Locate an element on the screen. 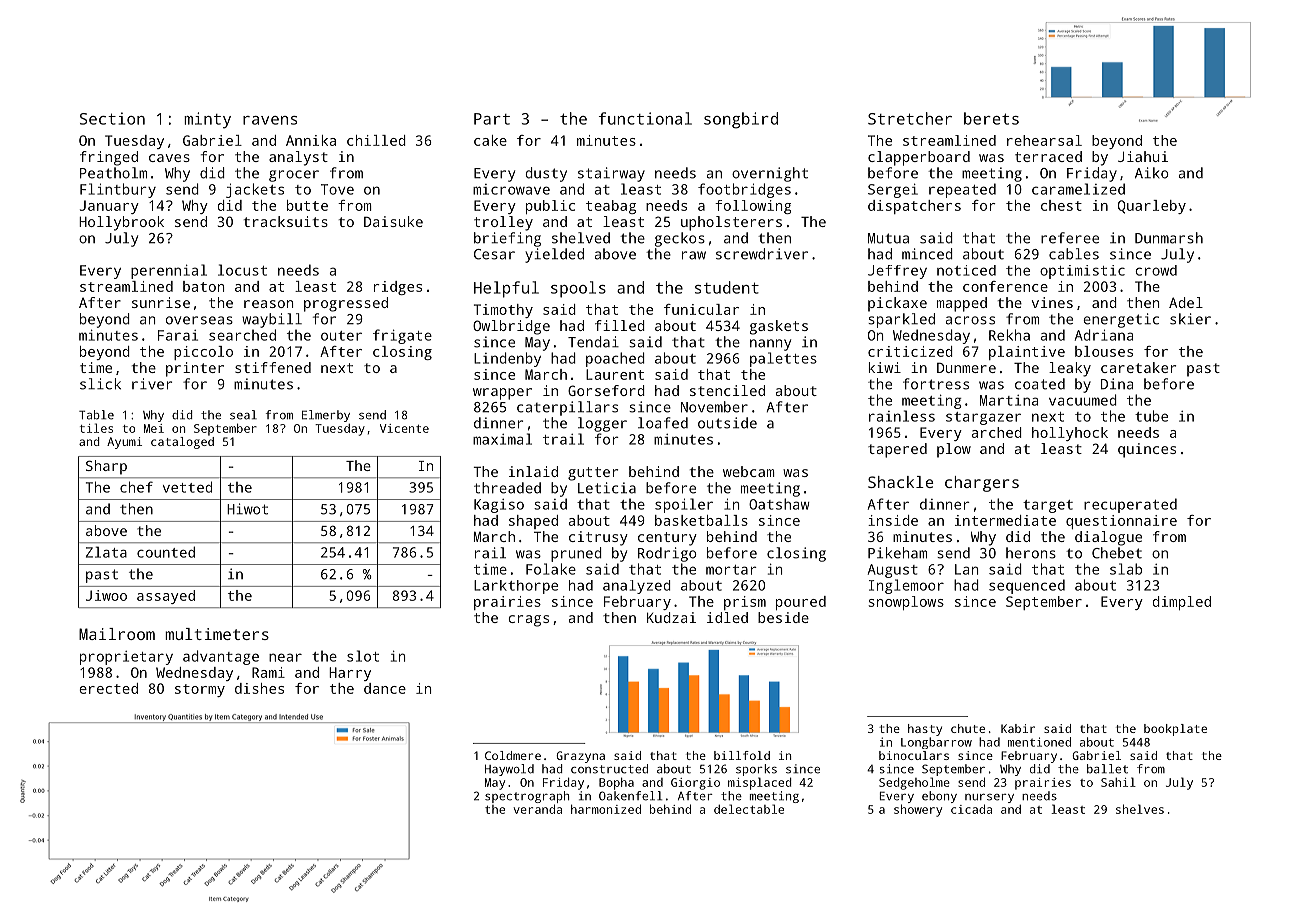 The height and width of the screenshot is (924, 1308). functional is located at coordinates (645, 118).
